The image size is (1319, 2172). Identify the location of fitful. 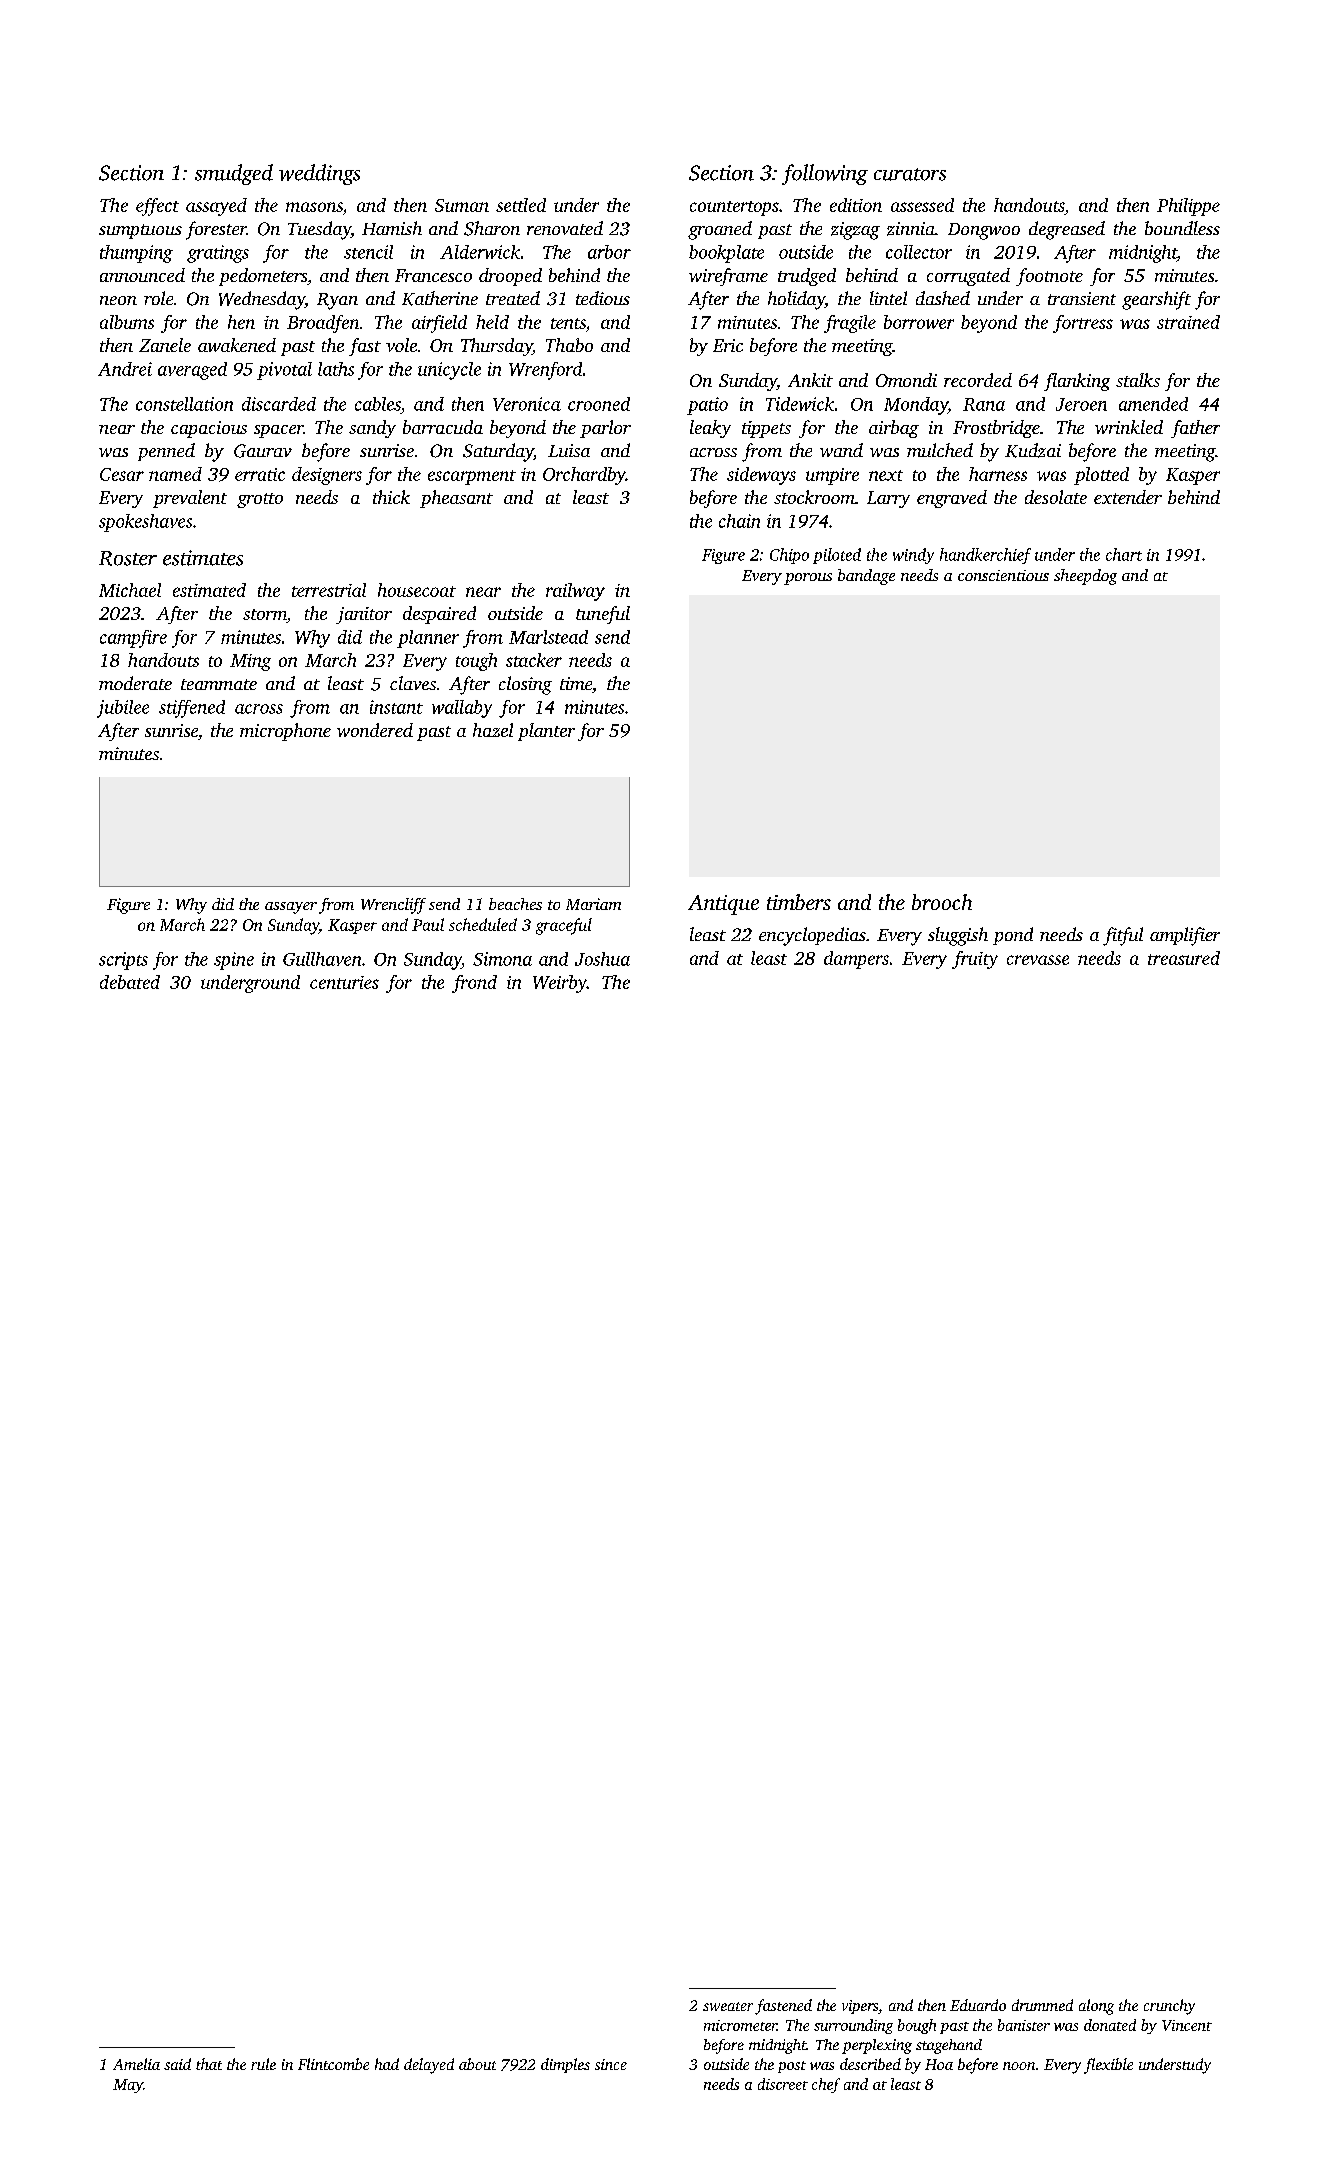
(1123, 936).
